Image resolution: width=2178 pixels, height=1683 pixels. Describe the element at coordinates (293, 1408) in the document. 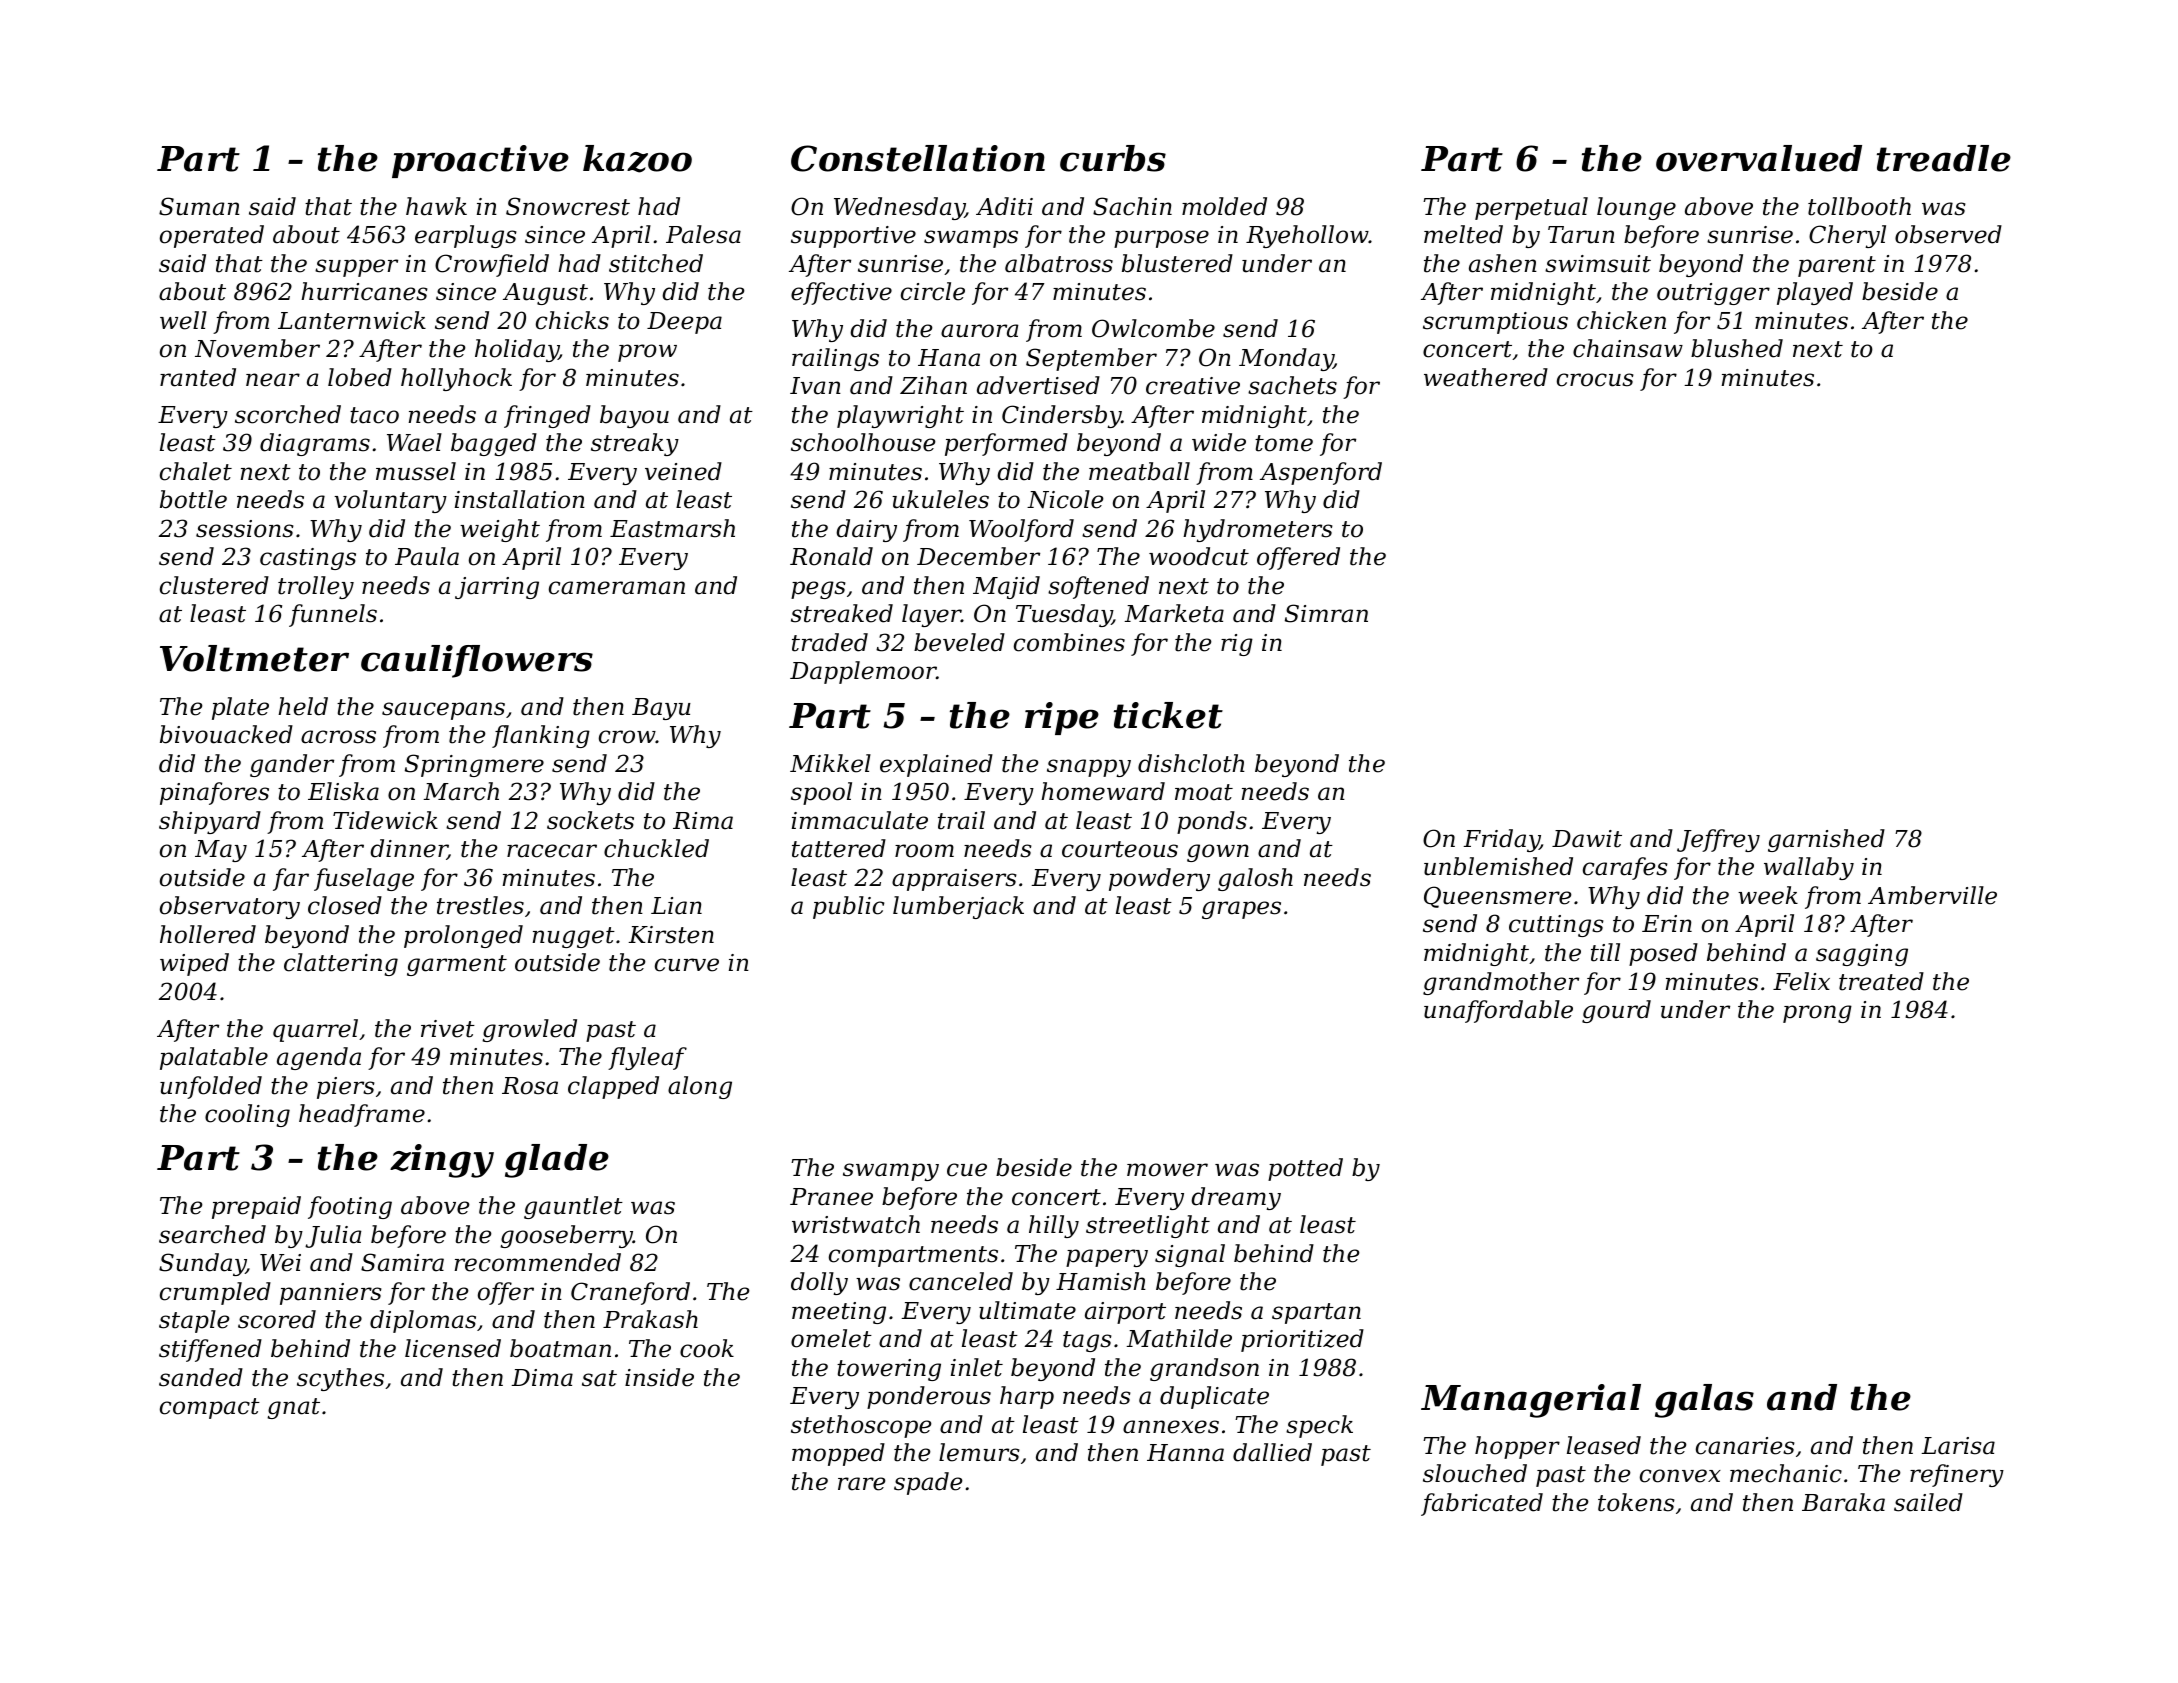

I see `gnat` at that location.
